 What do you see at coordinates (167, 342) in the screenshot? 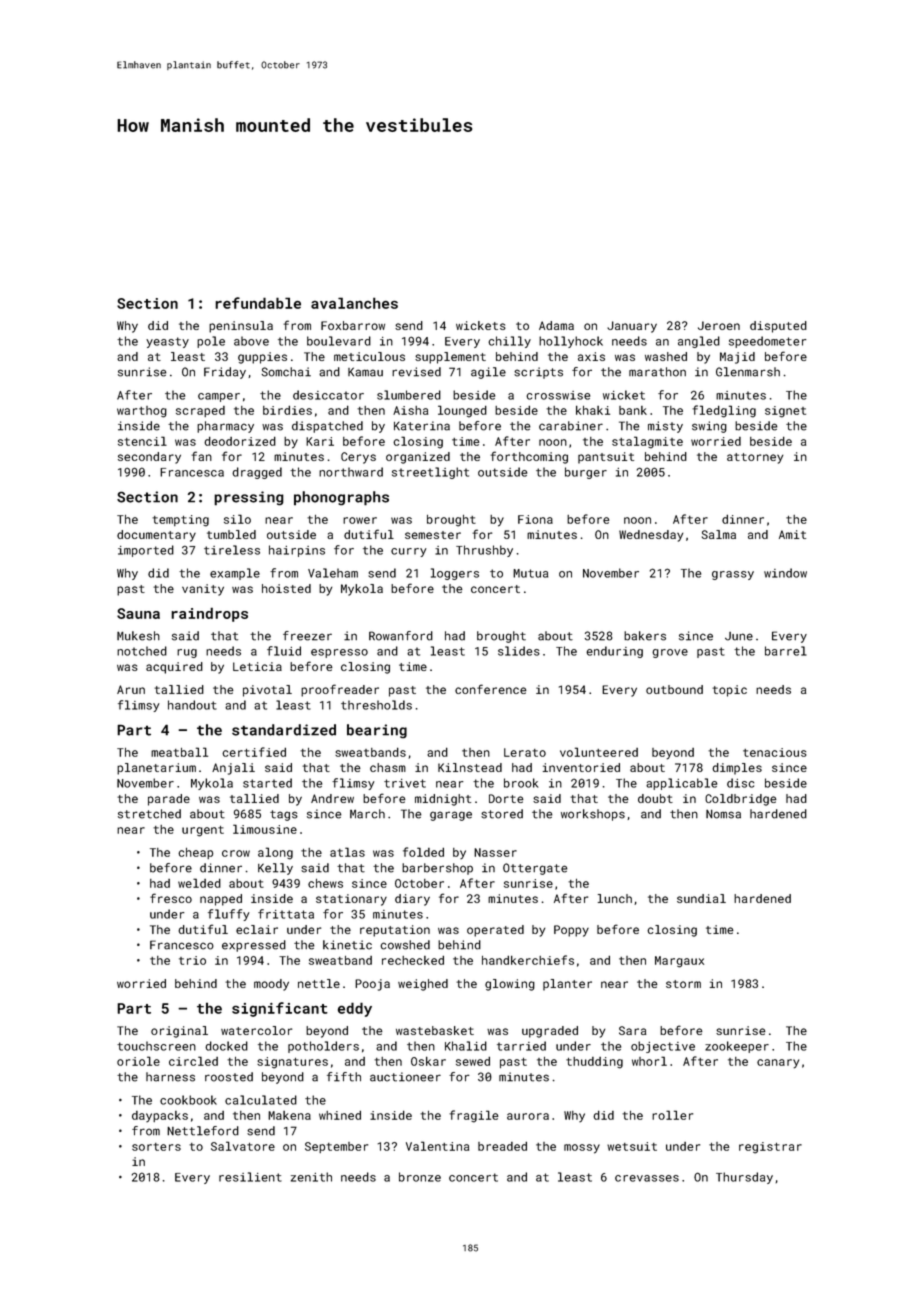
I see `yeasty` at bounding box center [167, 342].
